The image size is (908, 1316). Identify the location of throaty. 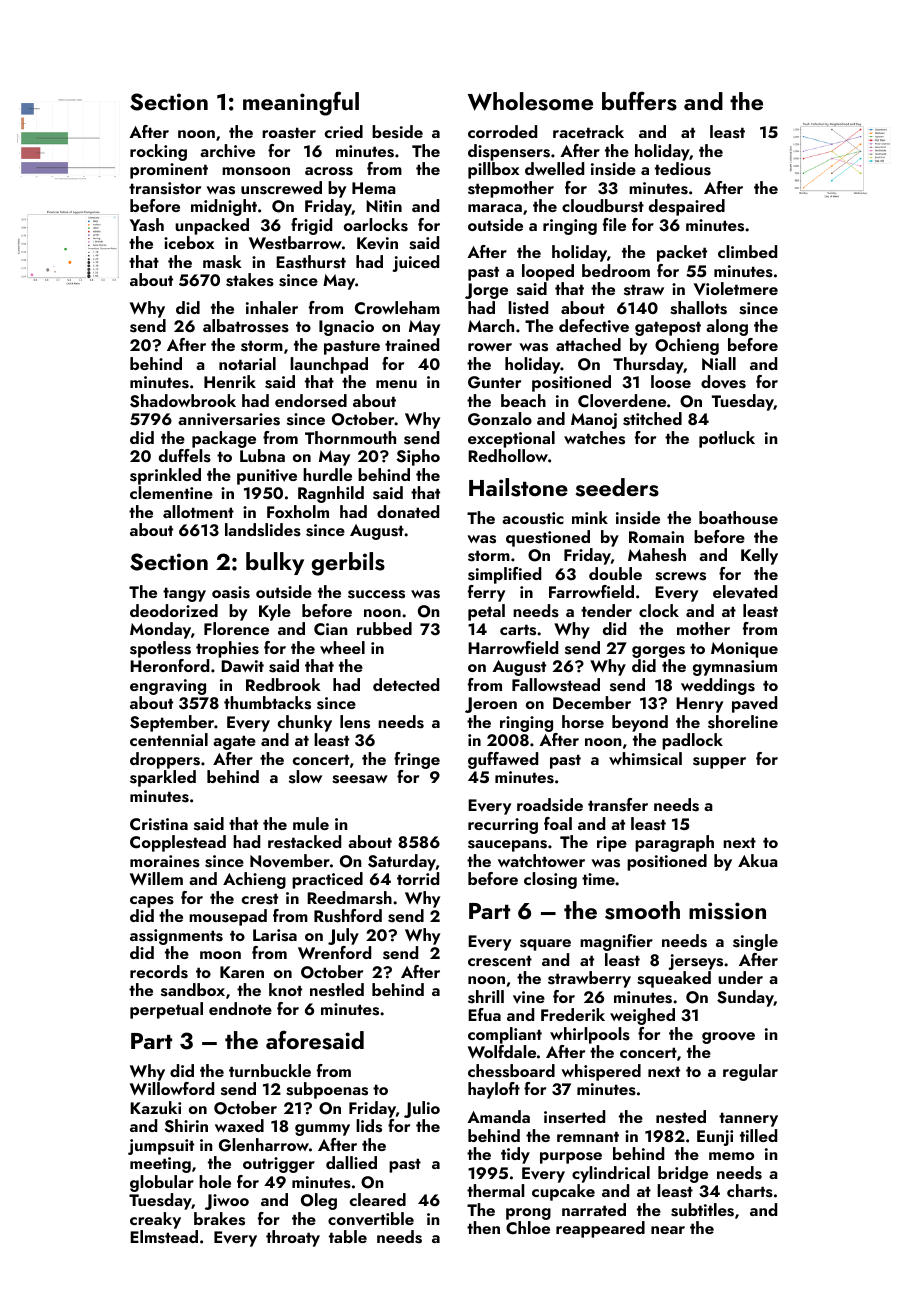
(293, 1238).
